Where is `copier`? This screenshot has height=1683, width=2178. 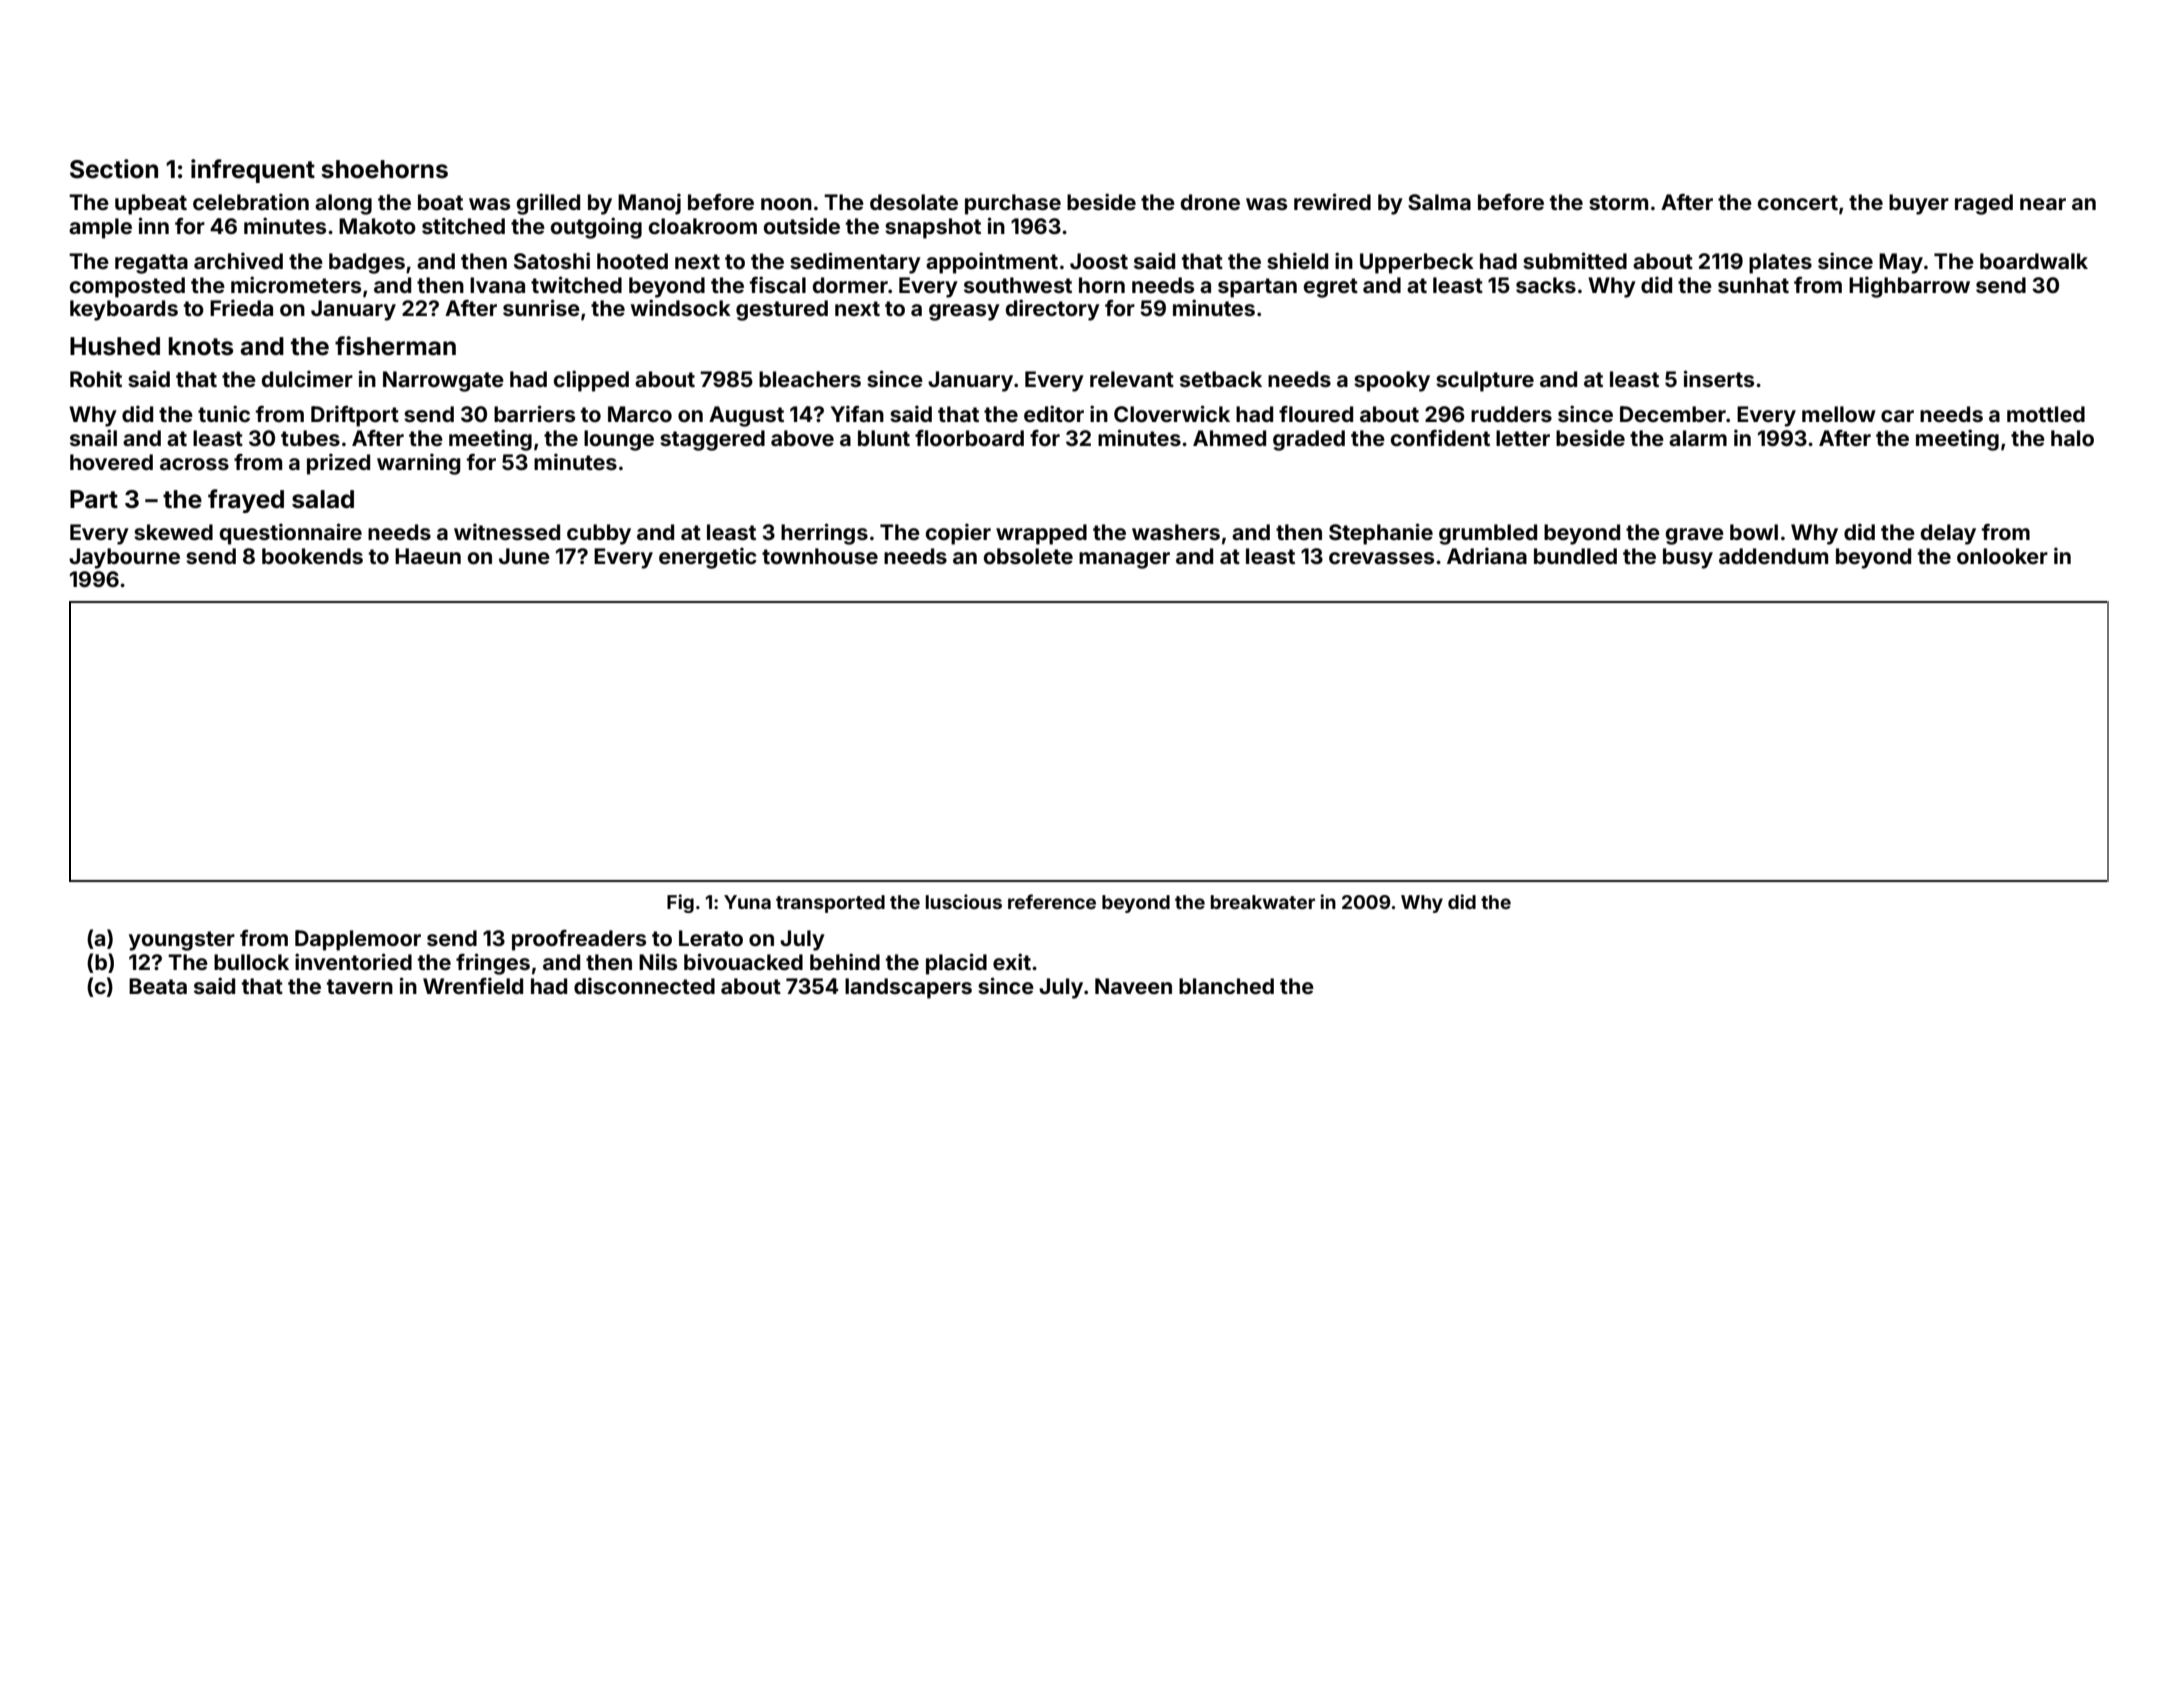 copier is located at coordinates (958, 534).
